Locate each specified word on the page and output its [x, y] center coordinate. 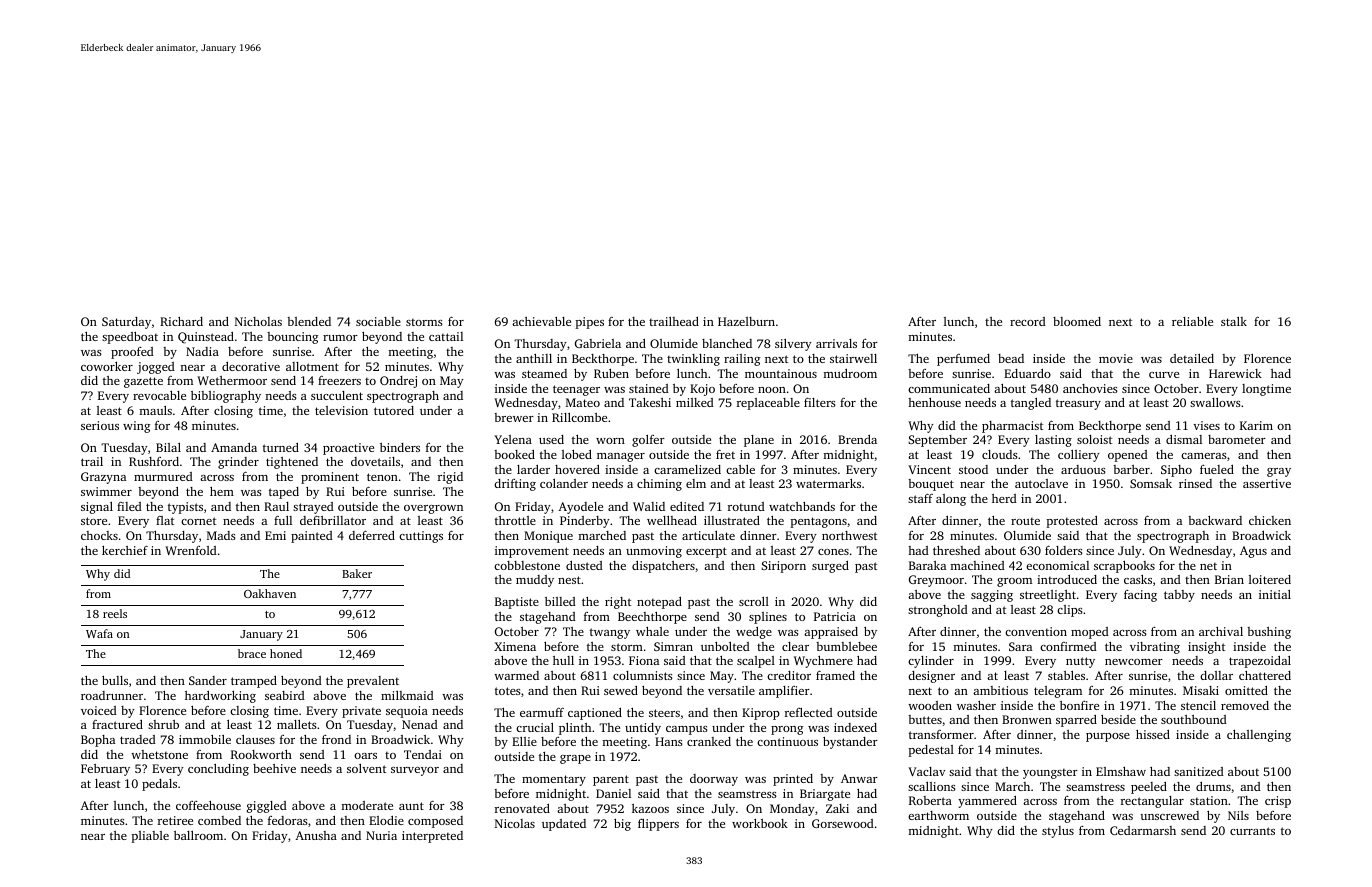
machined [977, 565]
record [1028, 321]
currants [1252, 831]
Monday [792, 810]
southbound [1194, 719]
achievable [541, 321]
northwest [849, 535]
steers [664, 713]
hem [222, 491]
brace [252, 653]
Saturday [126, 323]
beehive [274, 768]
